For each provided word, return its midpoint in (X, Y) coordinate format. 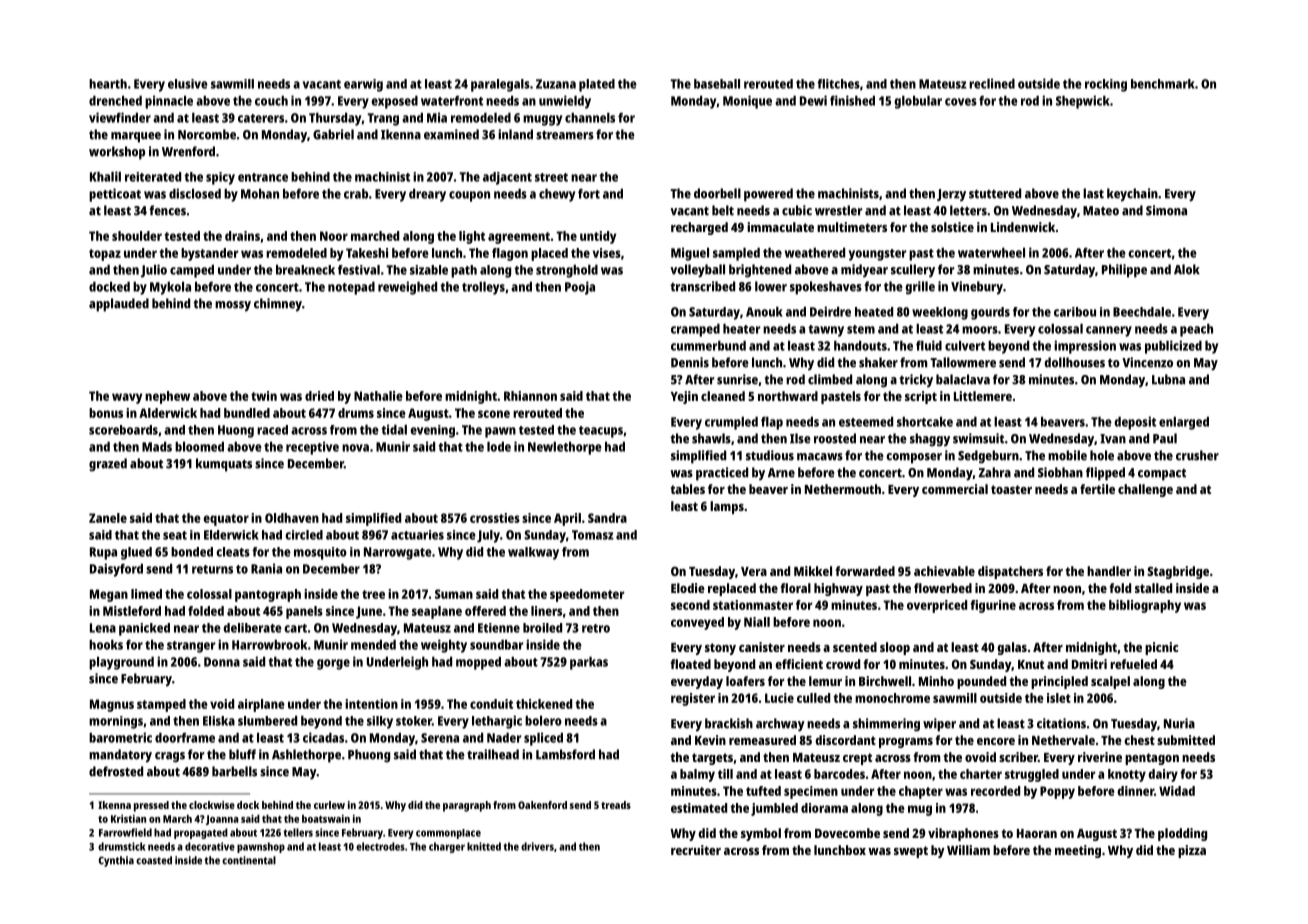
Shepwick (1083, 102)
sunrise (737, 379)
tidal (394, 429)
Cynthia (116, 861)
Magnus (112, 705)
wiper (939, 725)
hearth (108, 84)
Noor (334, 236)
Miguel (690, 254)
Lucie (779, 698)
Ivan (1113, 439)
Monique (747, 102)
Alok (1187, 269)
